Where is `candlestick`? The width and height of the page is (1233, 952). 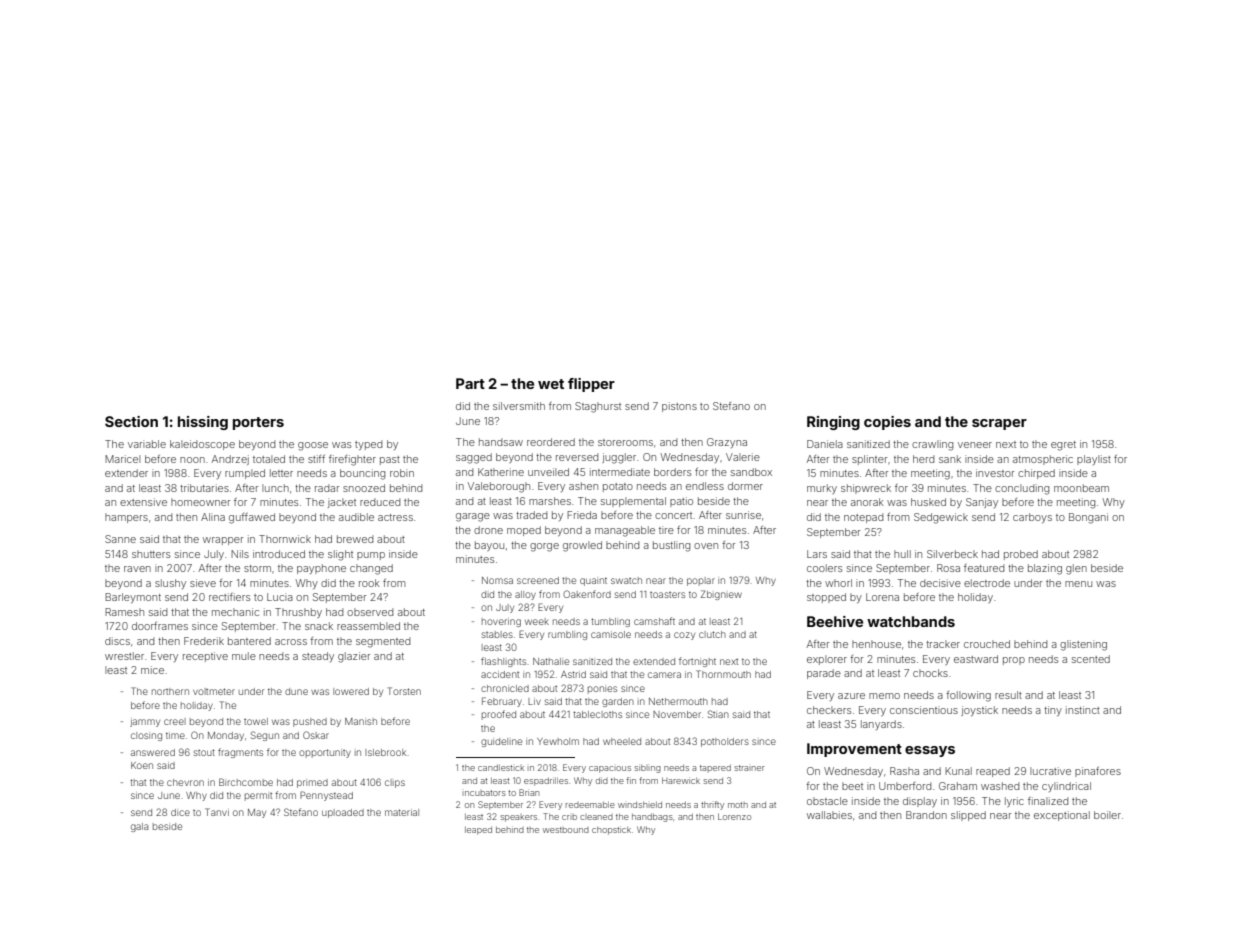
candlestick is located at coordinates (501, 767).
